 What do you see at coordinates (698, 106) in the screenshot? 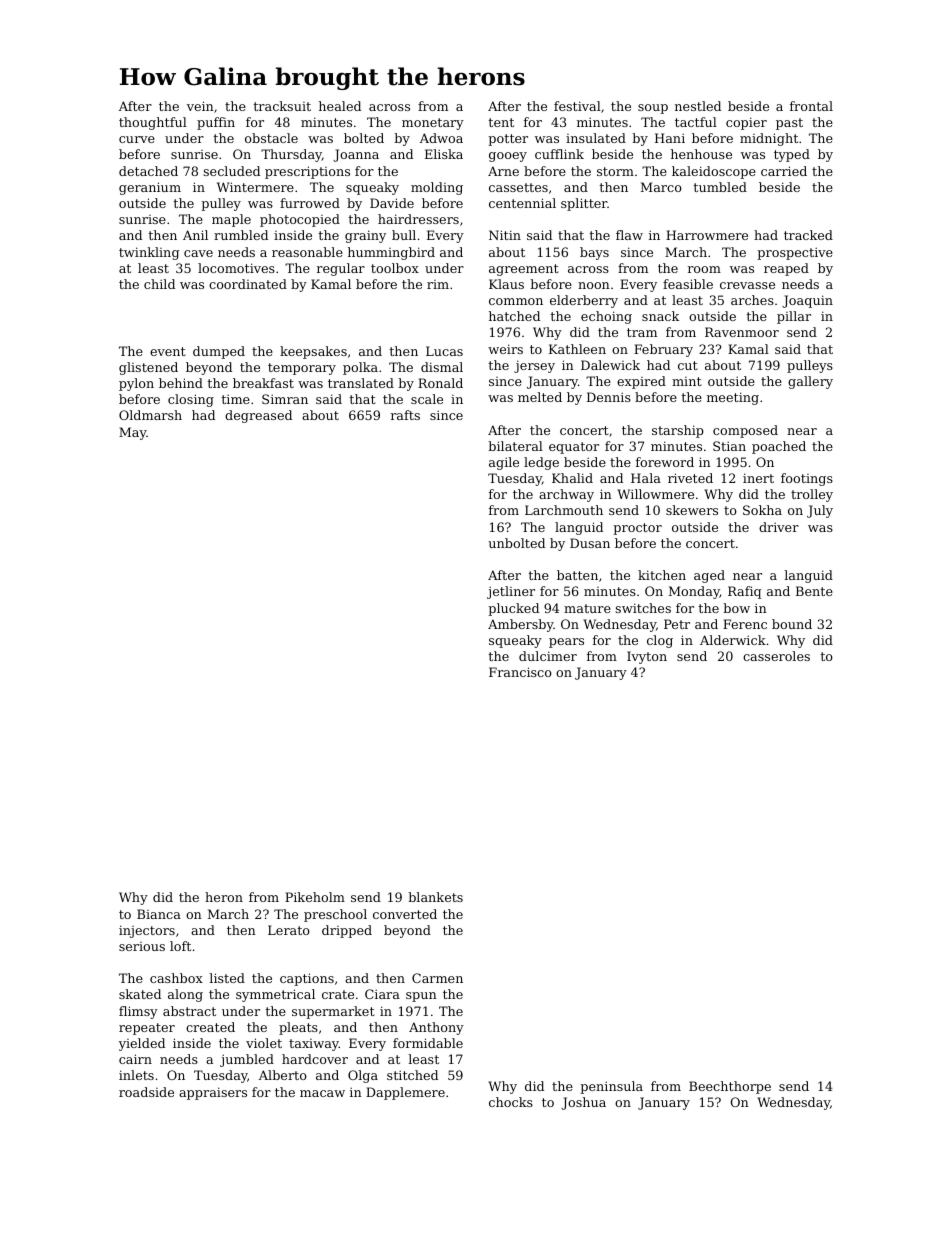
I see `nestled` at bounding box center [698, 106].
